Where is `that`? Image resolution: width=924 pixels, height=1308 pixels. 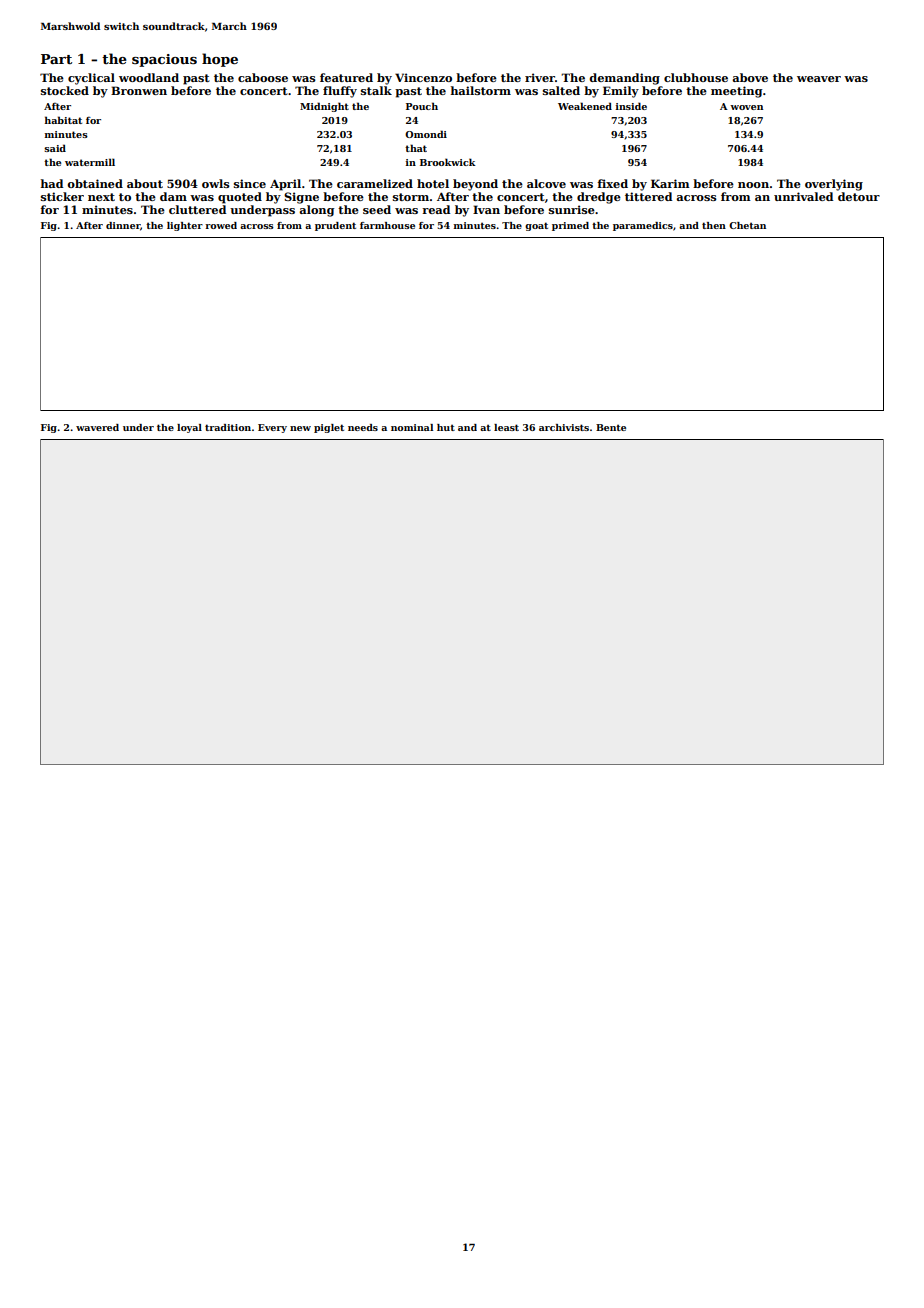 that is located at coordinates (416, 148).
